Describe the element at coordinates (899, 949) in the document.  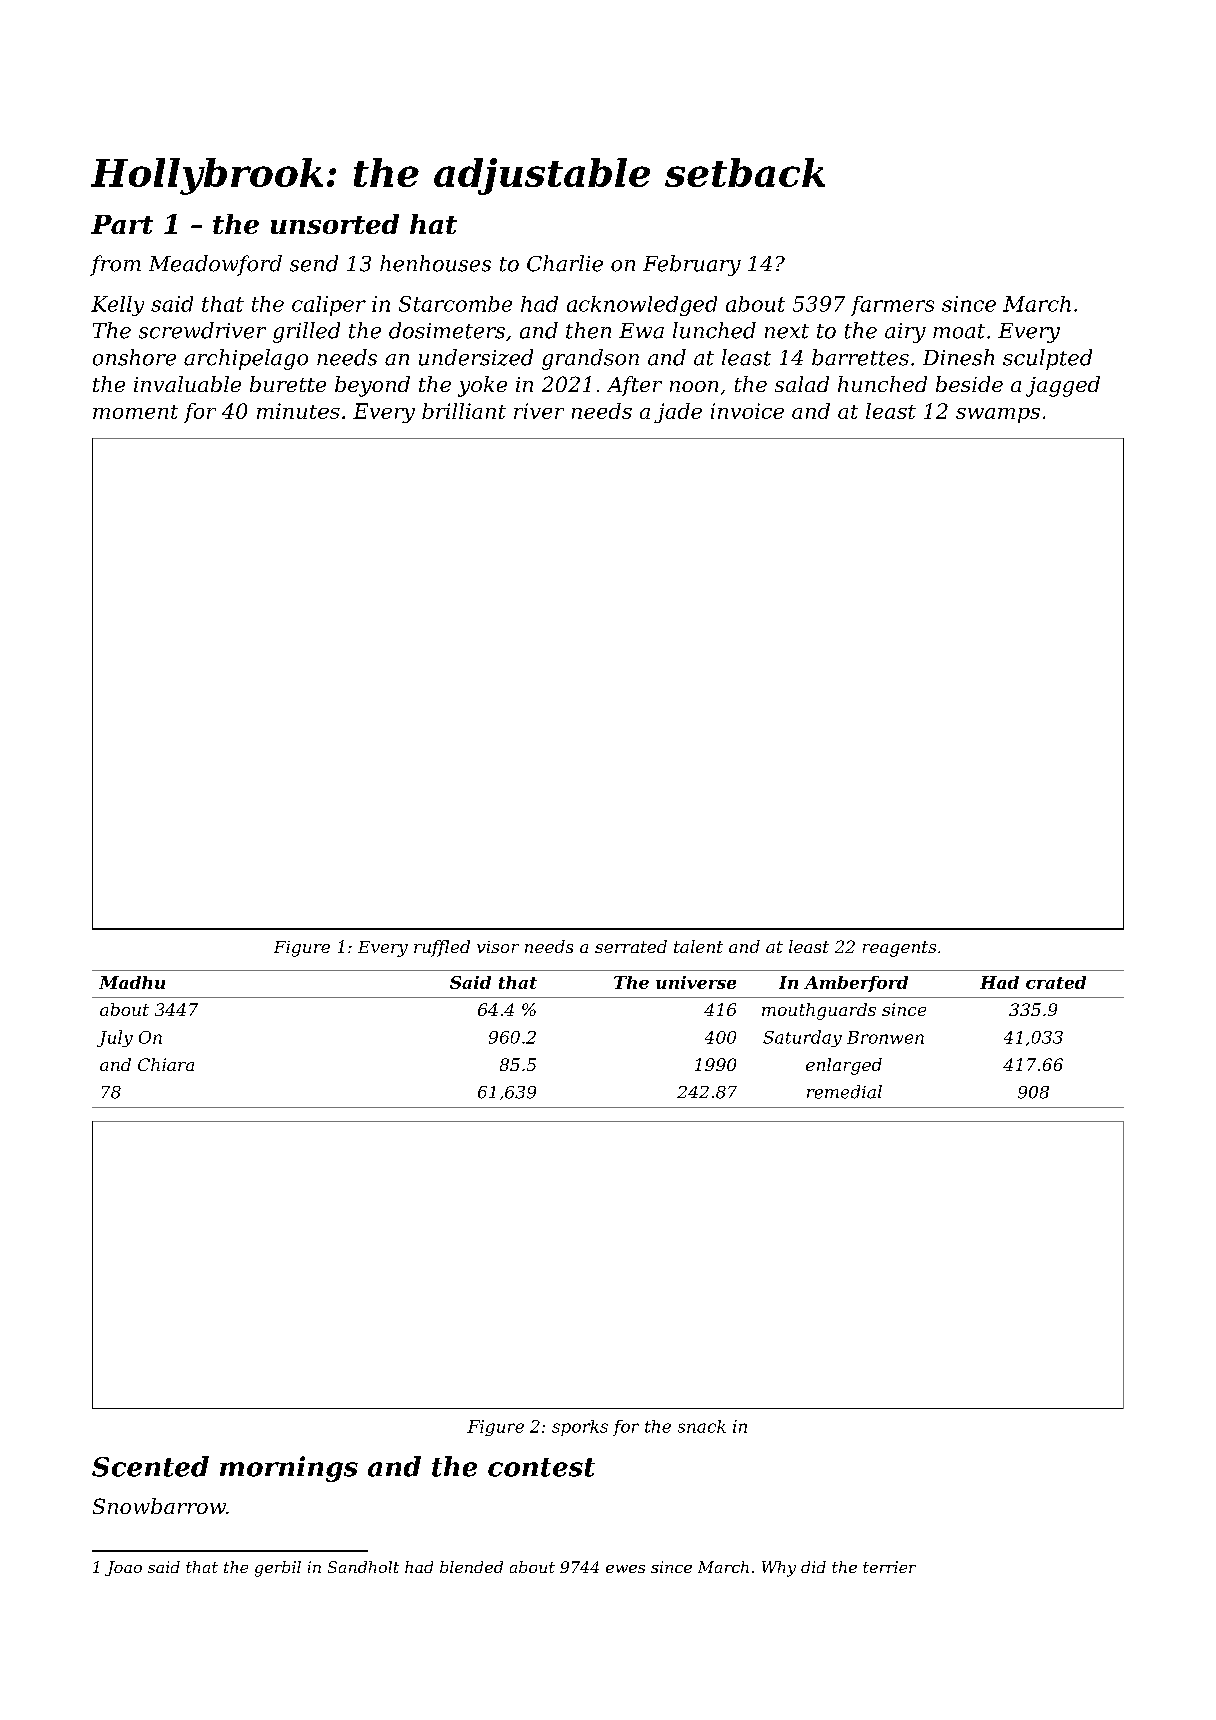
I see `reagents` at that location.
